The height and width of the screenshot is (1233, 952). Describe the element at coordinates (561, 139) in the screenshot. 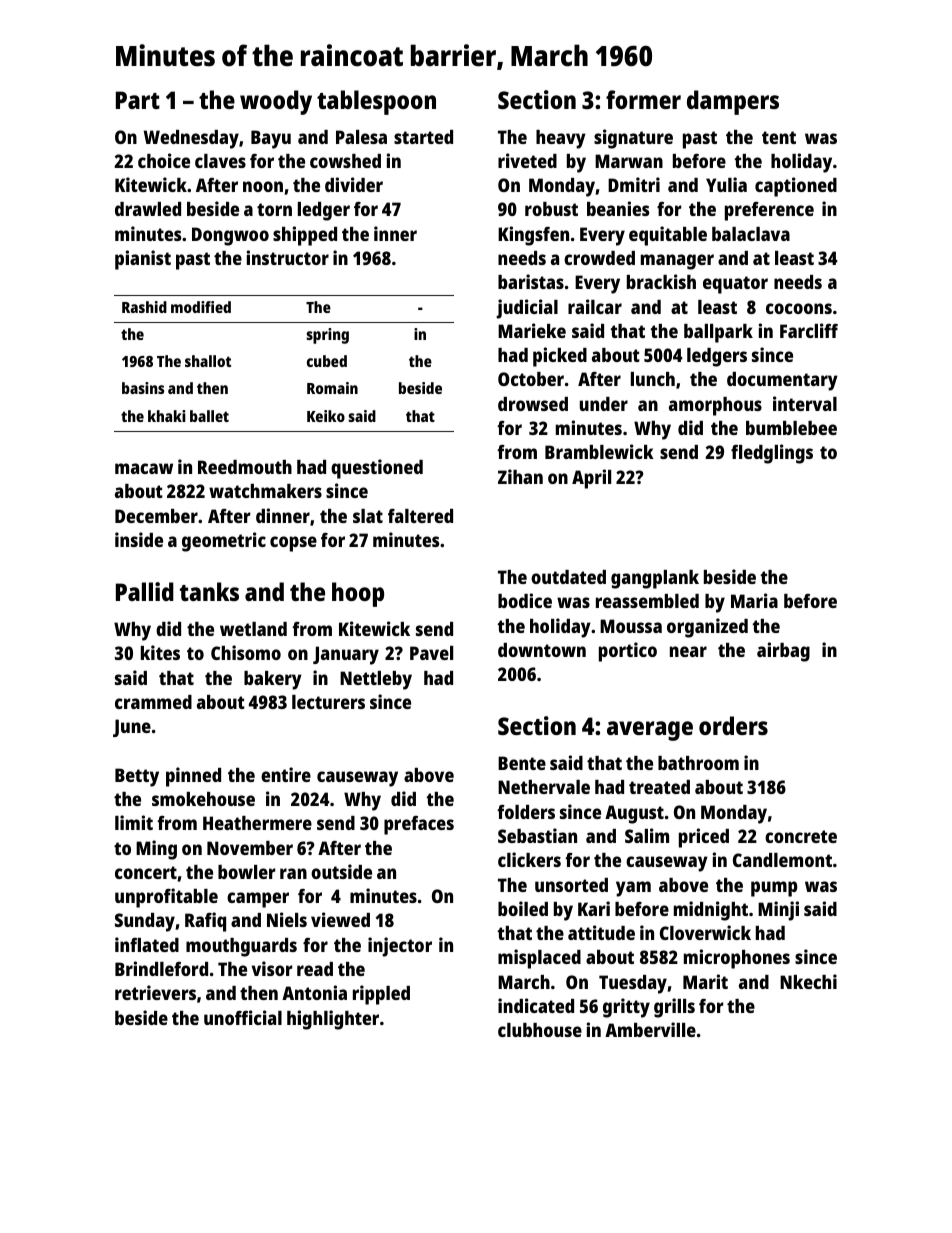

I see `heavy` at that location.
